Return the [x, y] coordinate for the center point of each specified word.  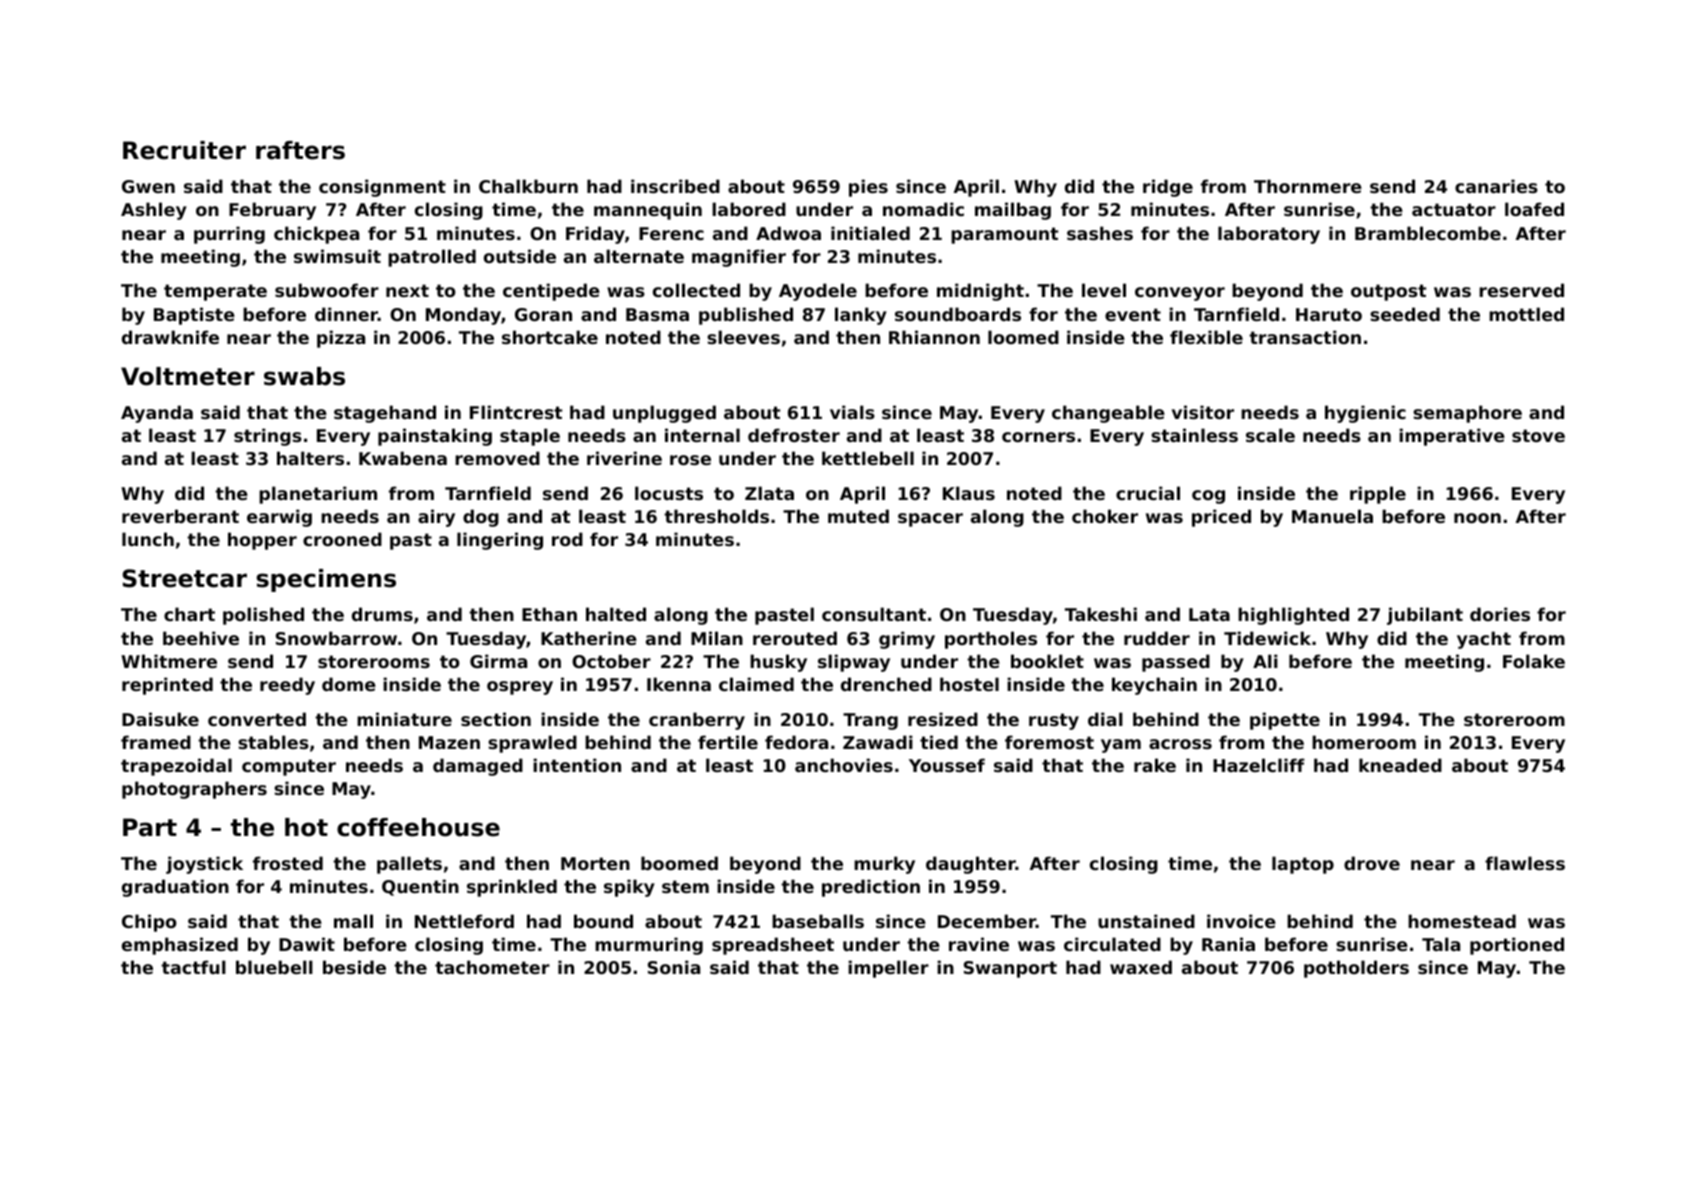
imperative [1452, 437]
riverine [624, 458]
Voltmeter [188, 376]
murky [884, 865]
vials [852, 412]
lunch [148, 539]
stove [1538, 435]
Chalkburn [528, 186]
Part [150, 827]
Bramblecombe [1428, 233]
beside [354, 967]
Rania [1228, 944]
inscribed [675, 186]
